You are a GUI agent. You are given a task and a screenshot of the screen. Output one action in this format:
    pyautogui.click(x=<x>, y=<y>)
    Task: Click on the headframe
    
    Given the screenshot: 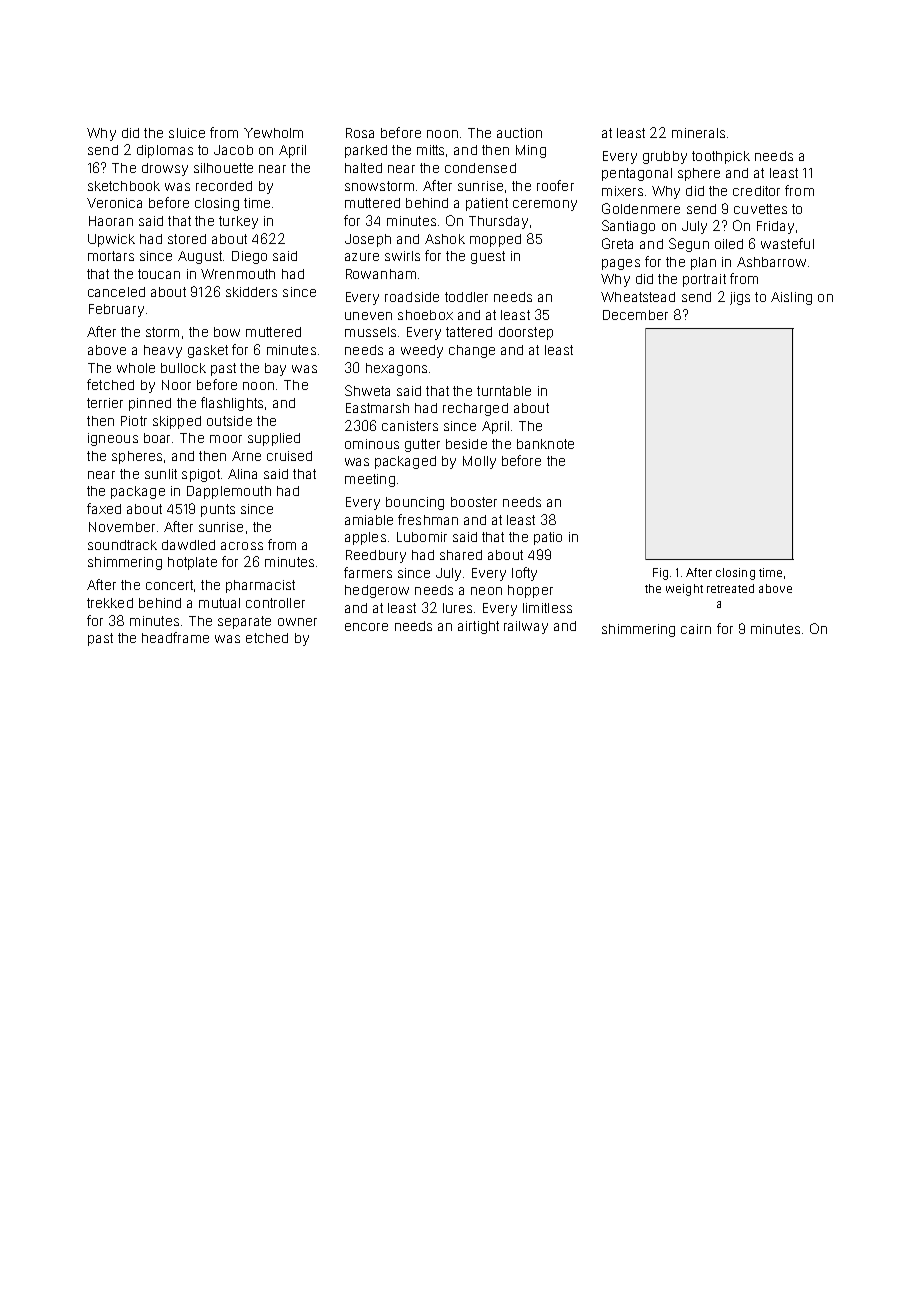 What is the action you would take?
    pyautogui.click(x=175, y=637)
